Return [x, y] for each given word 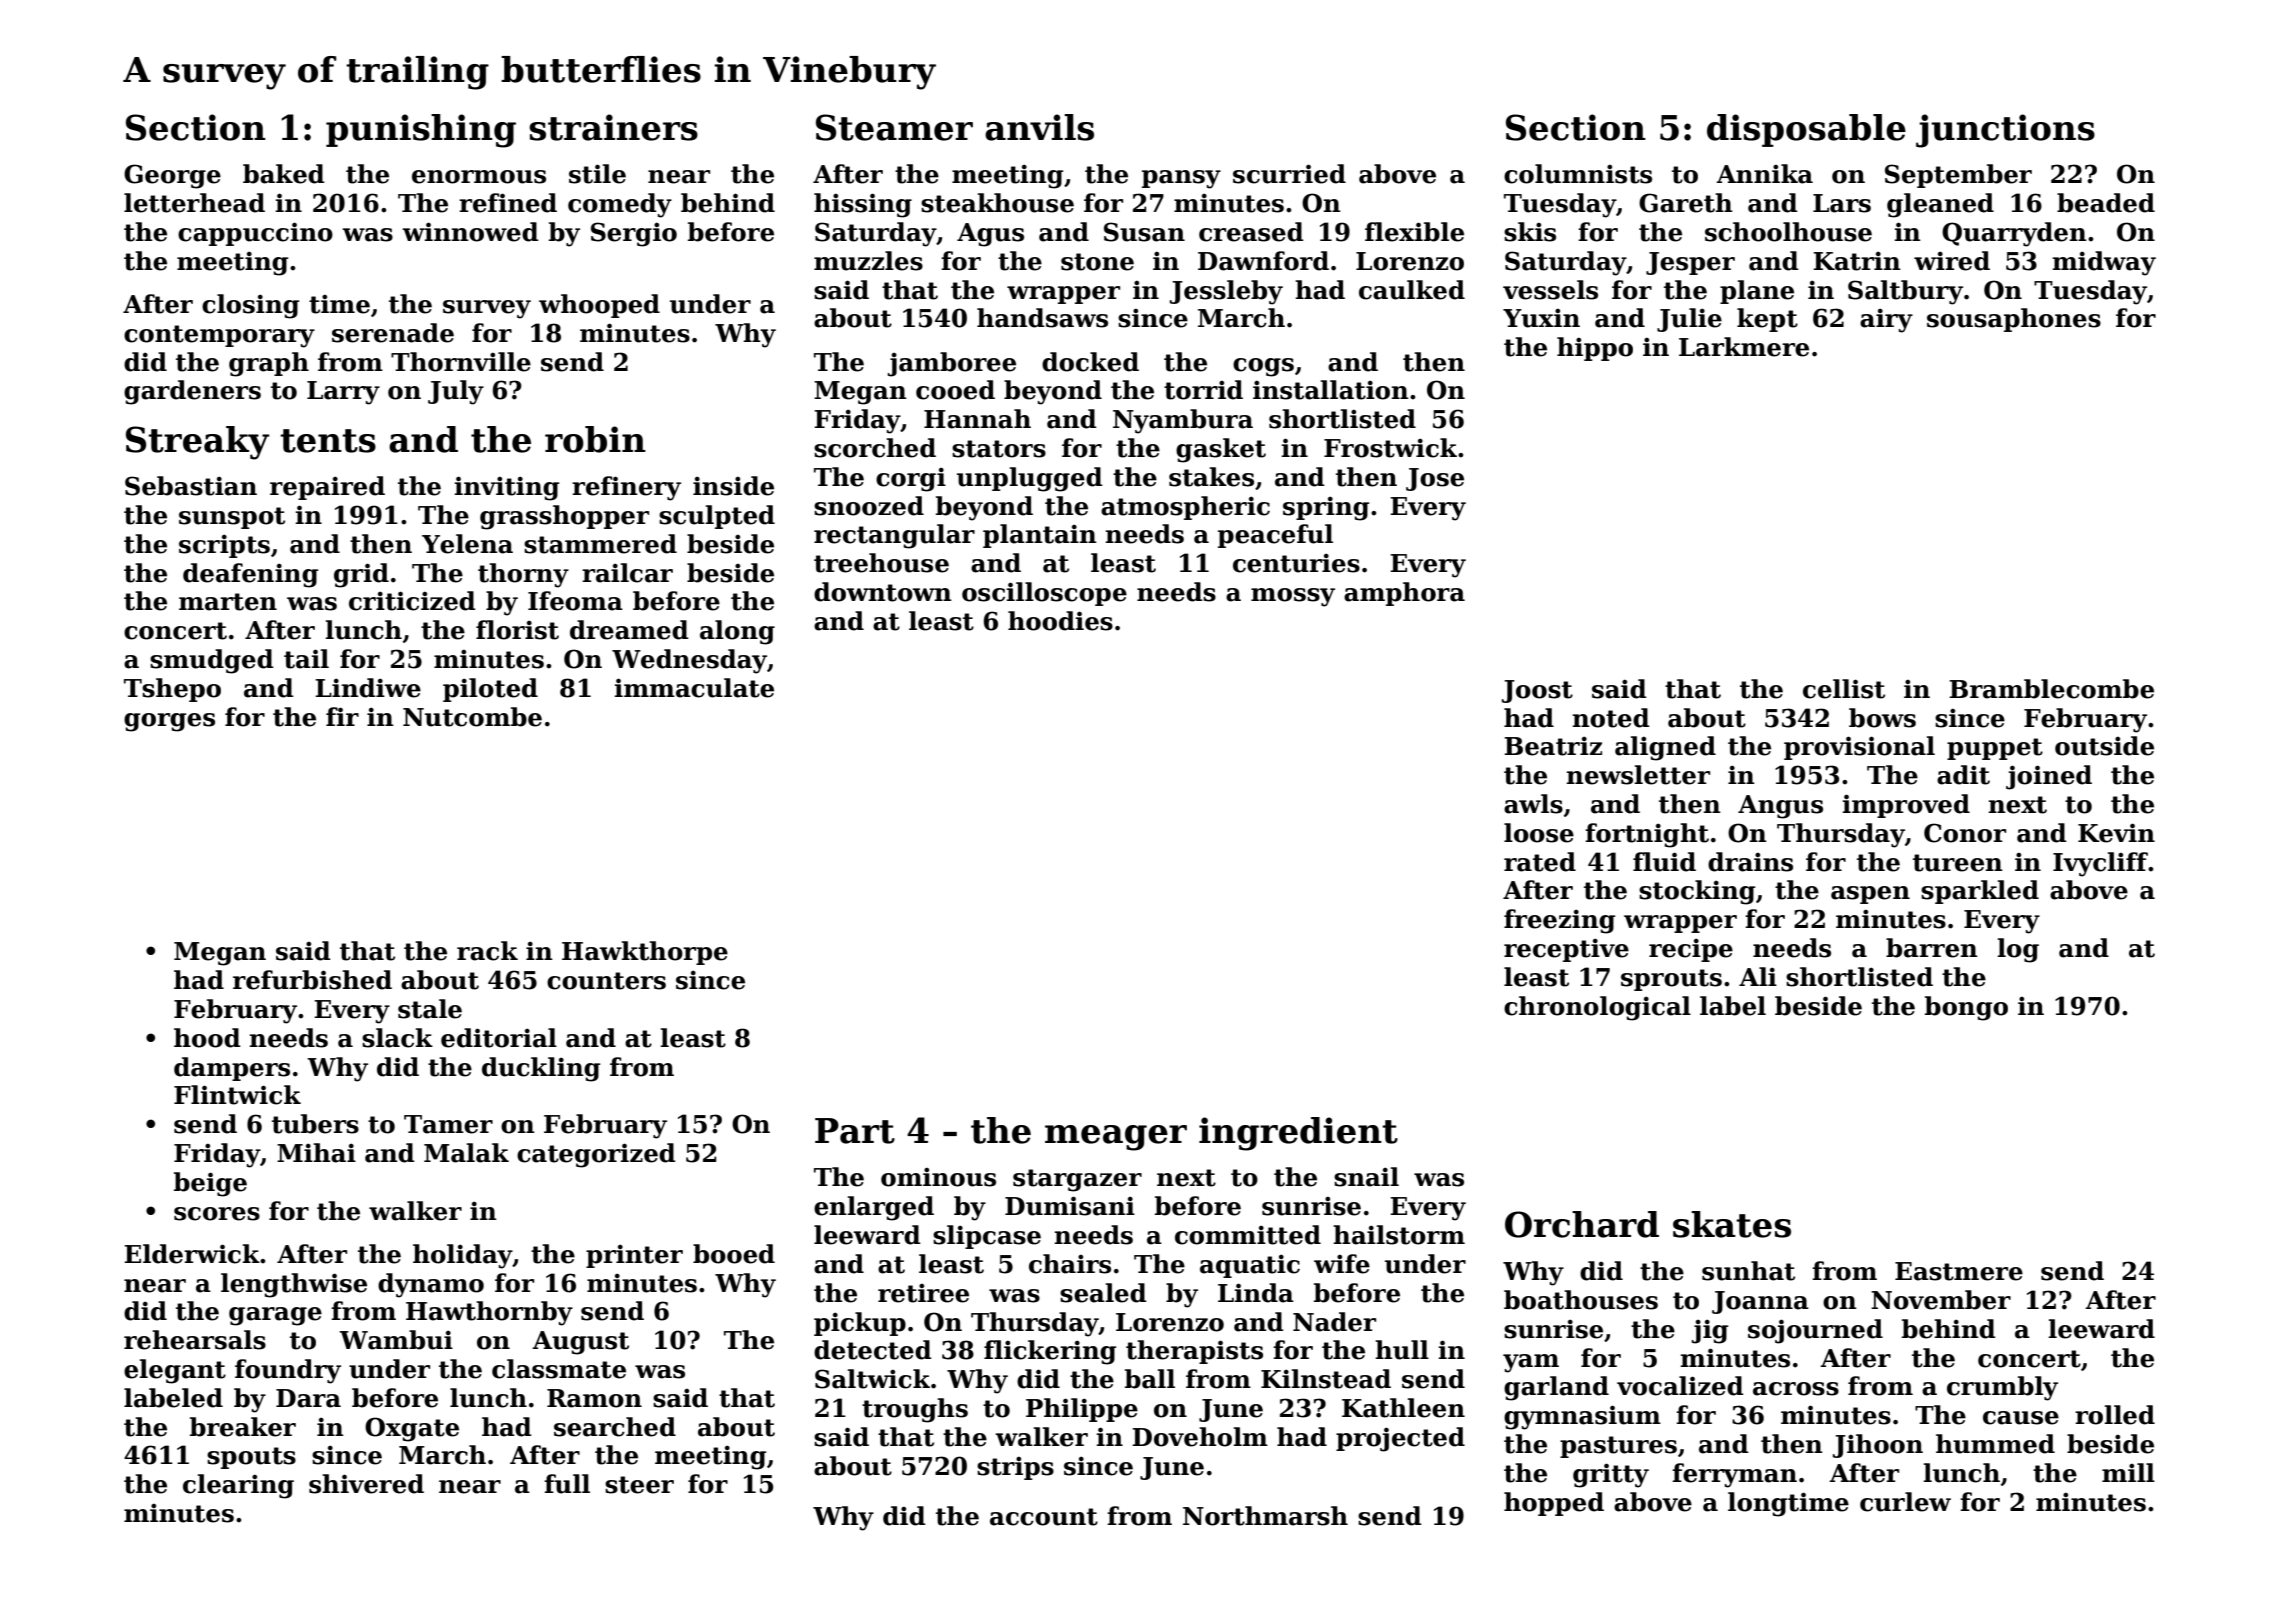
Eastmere [1959, 1271]
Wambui [396, 1340]
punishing [421, 131]
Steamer [894, 127]
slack [397, 1038]
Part [855, 1131]
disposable [1806, 130]
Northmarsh [1265, 1516]
